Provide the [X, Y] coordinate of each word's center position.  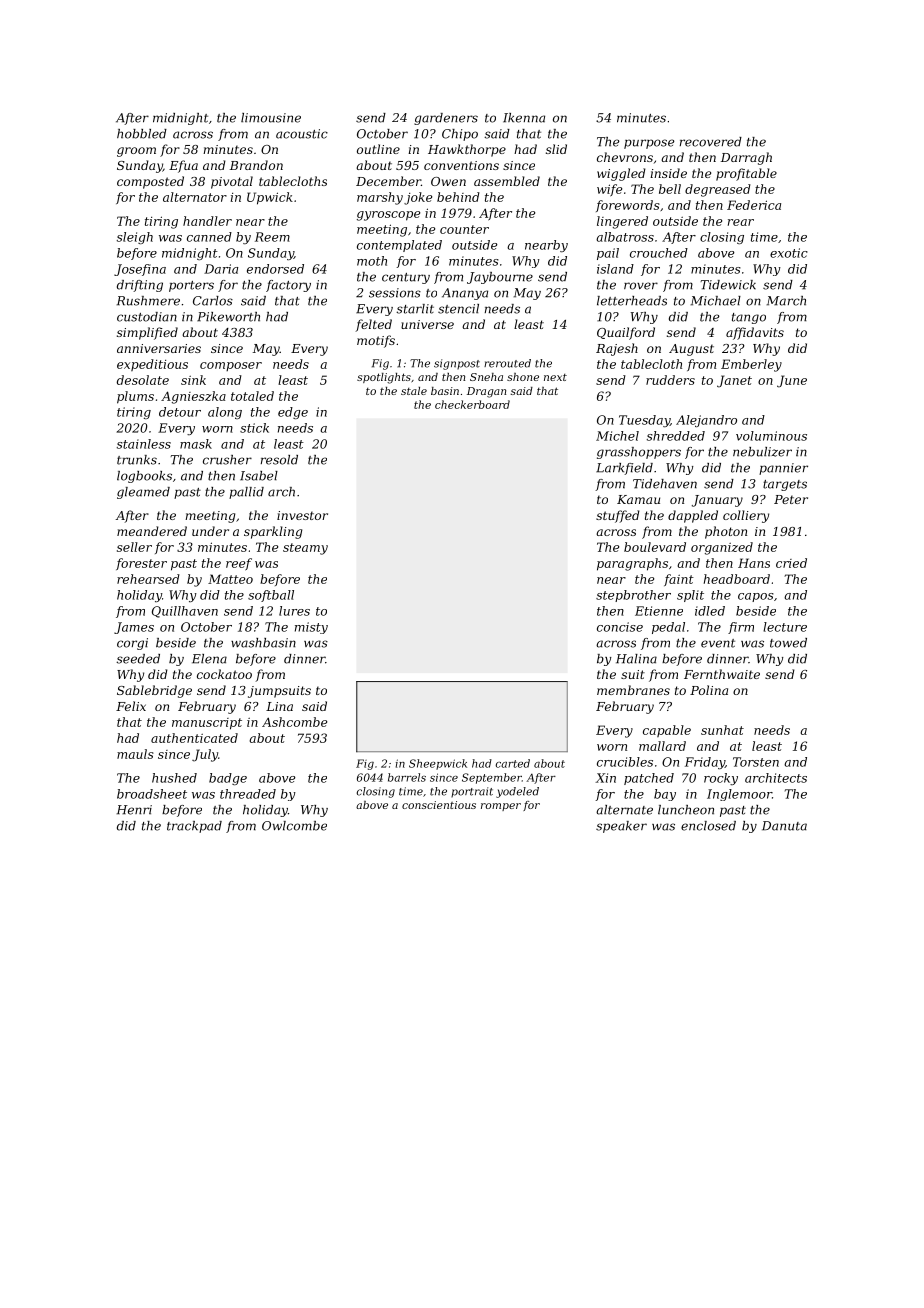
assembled [507, 181]
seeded [138, 659]
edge [293, 413]
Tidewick [728, 285]
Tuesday [644, 421]
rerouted [507, 363]
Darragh [746, 158]
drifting [140, 286]
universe [427, 324]
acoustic [302, 134]
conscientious [439, 805]
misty [311, 628]
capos [756, 597]
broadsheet [152, 794]
